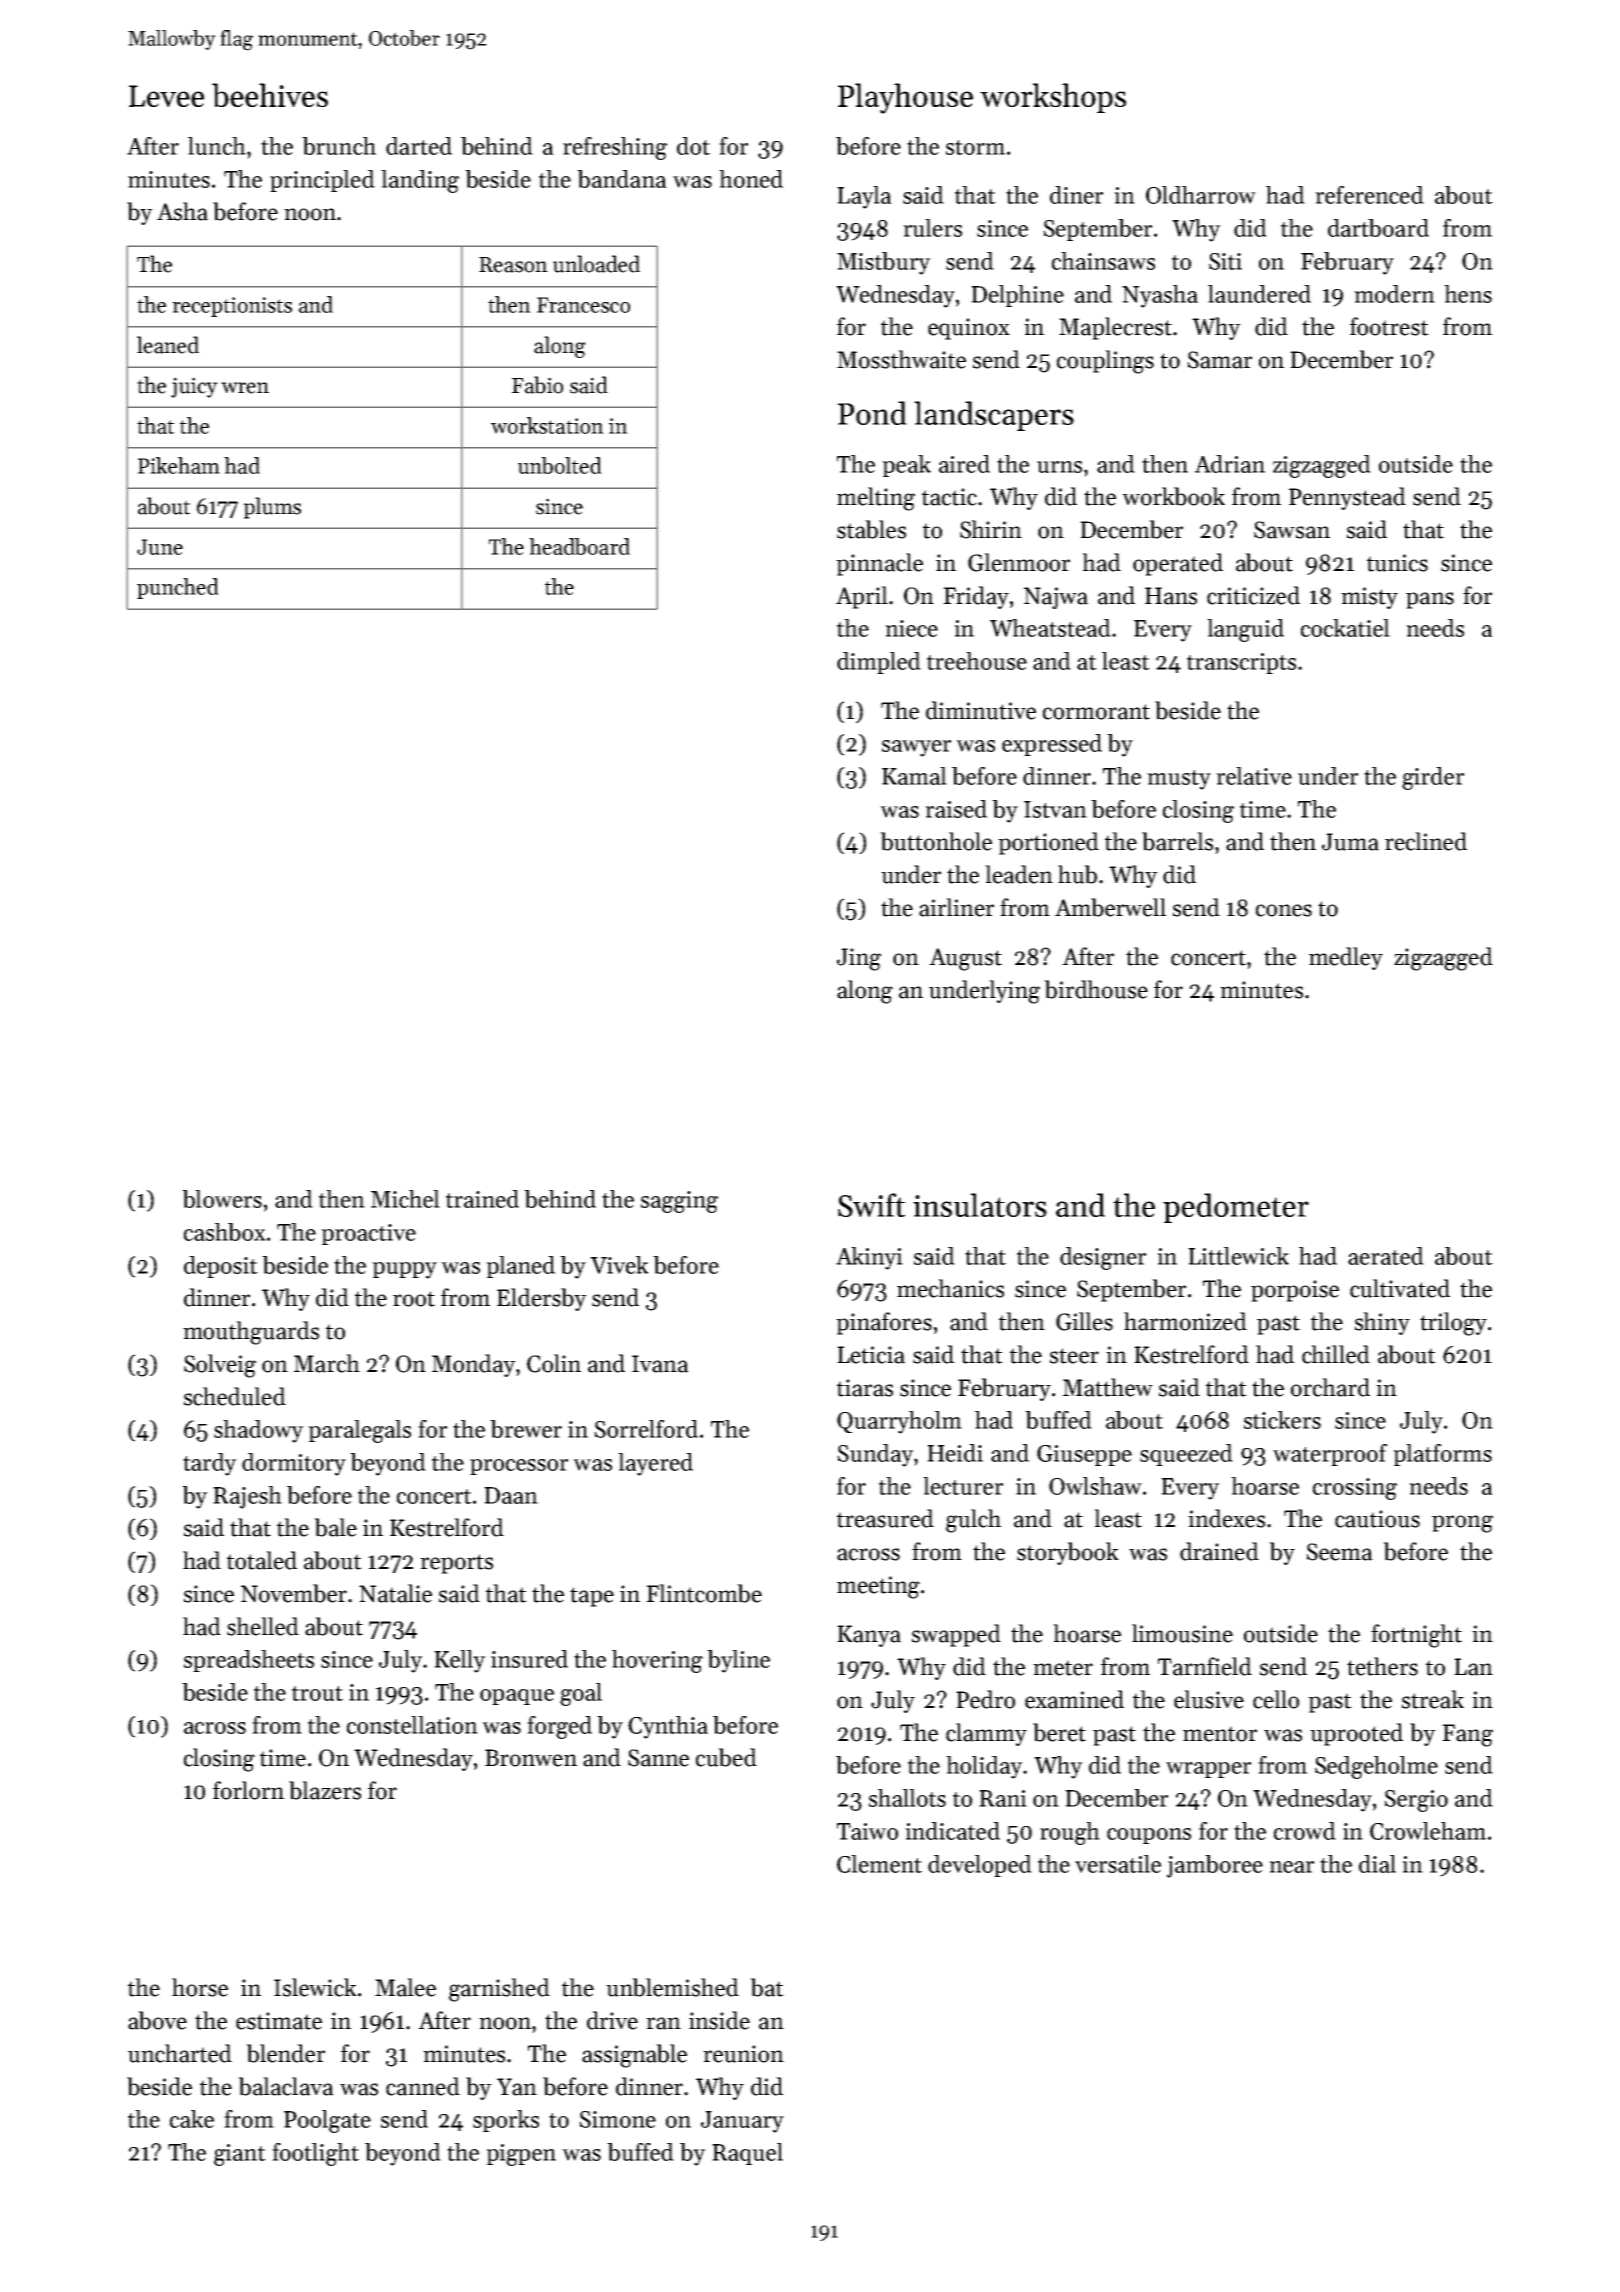  Describe the element at coordinates (1376, 1767) in the document. I see `Sedgeholme` at that location.
